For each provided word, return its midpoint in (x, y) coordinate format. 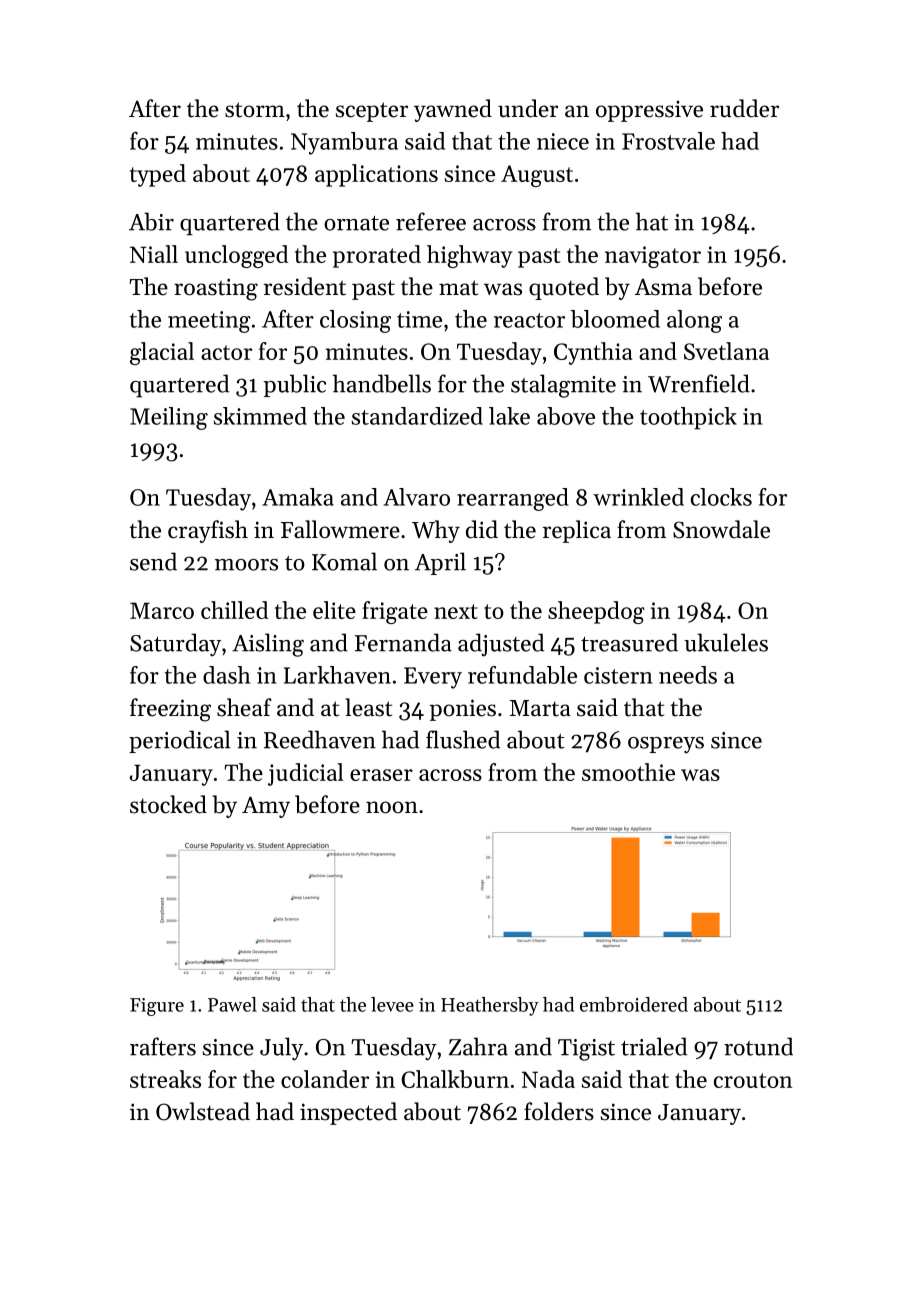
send (153, 561)
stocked (168, 804)
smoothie (628, 772)
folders (559, 1111)
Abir (151, 221)
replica (577, 531)
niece (563, 141)
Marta (540, 708)
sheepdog (596, 612)
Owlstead (203, 1111)
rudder (744, 108)
